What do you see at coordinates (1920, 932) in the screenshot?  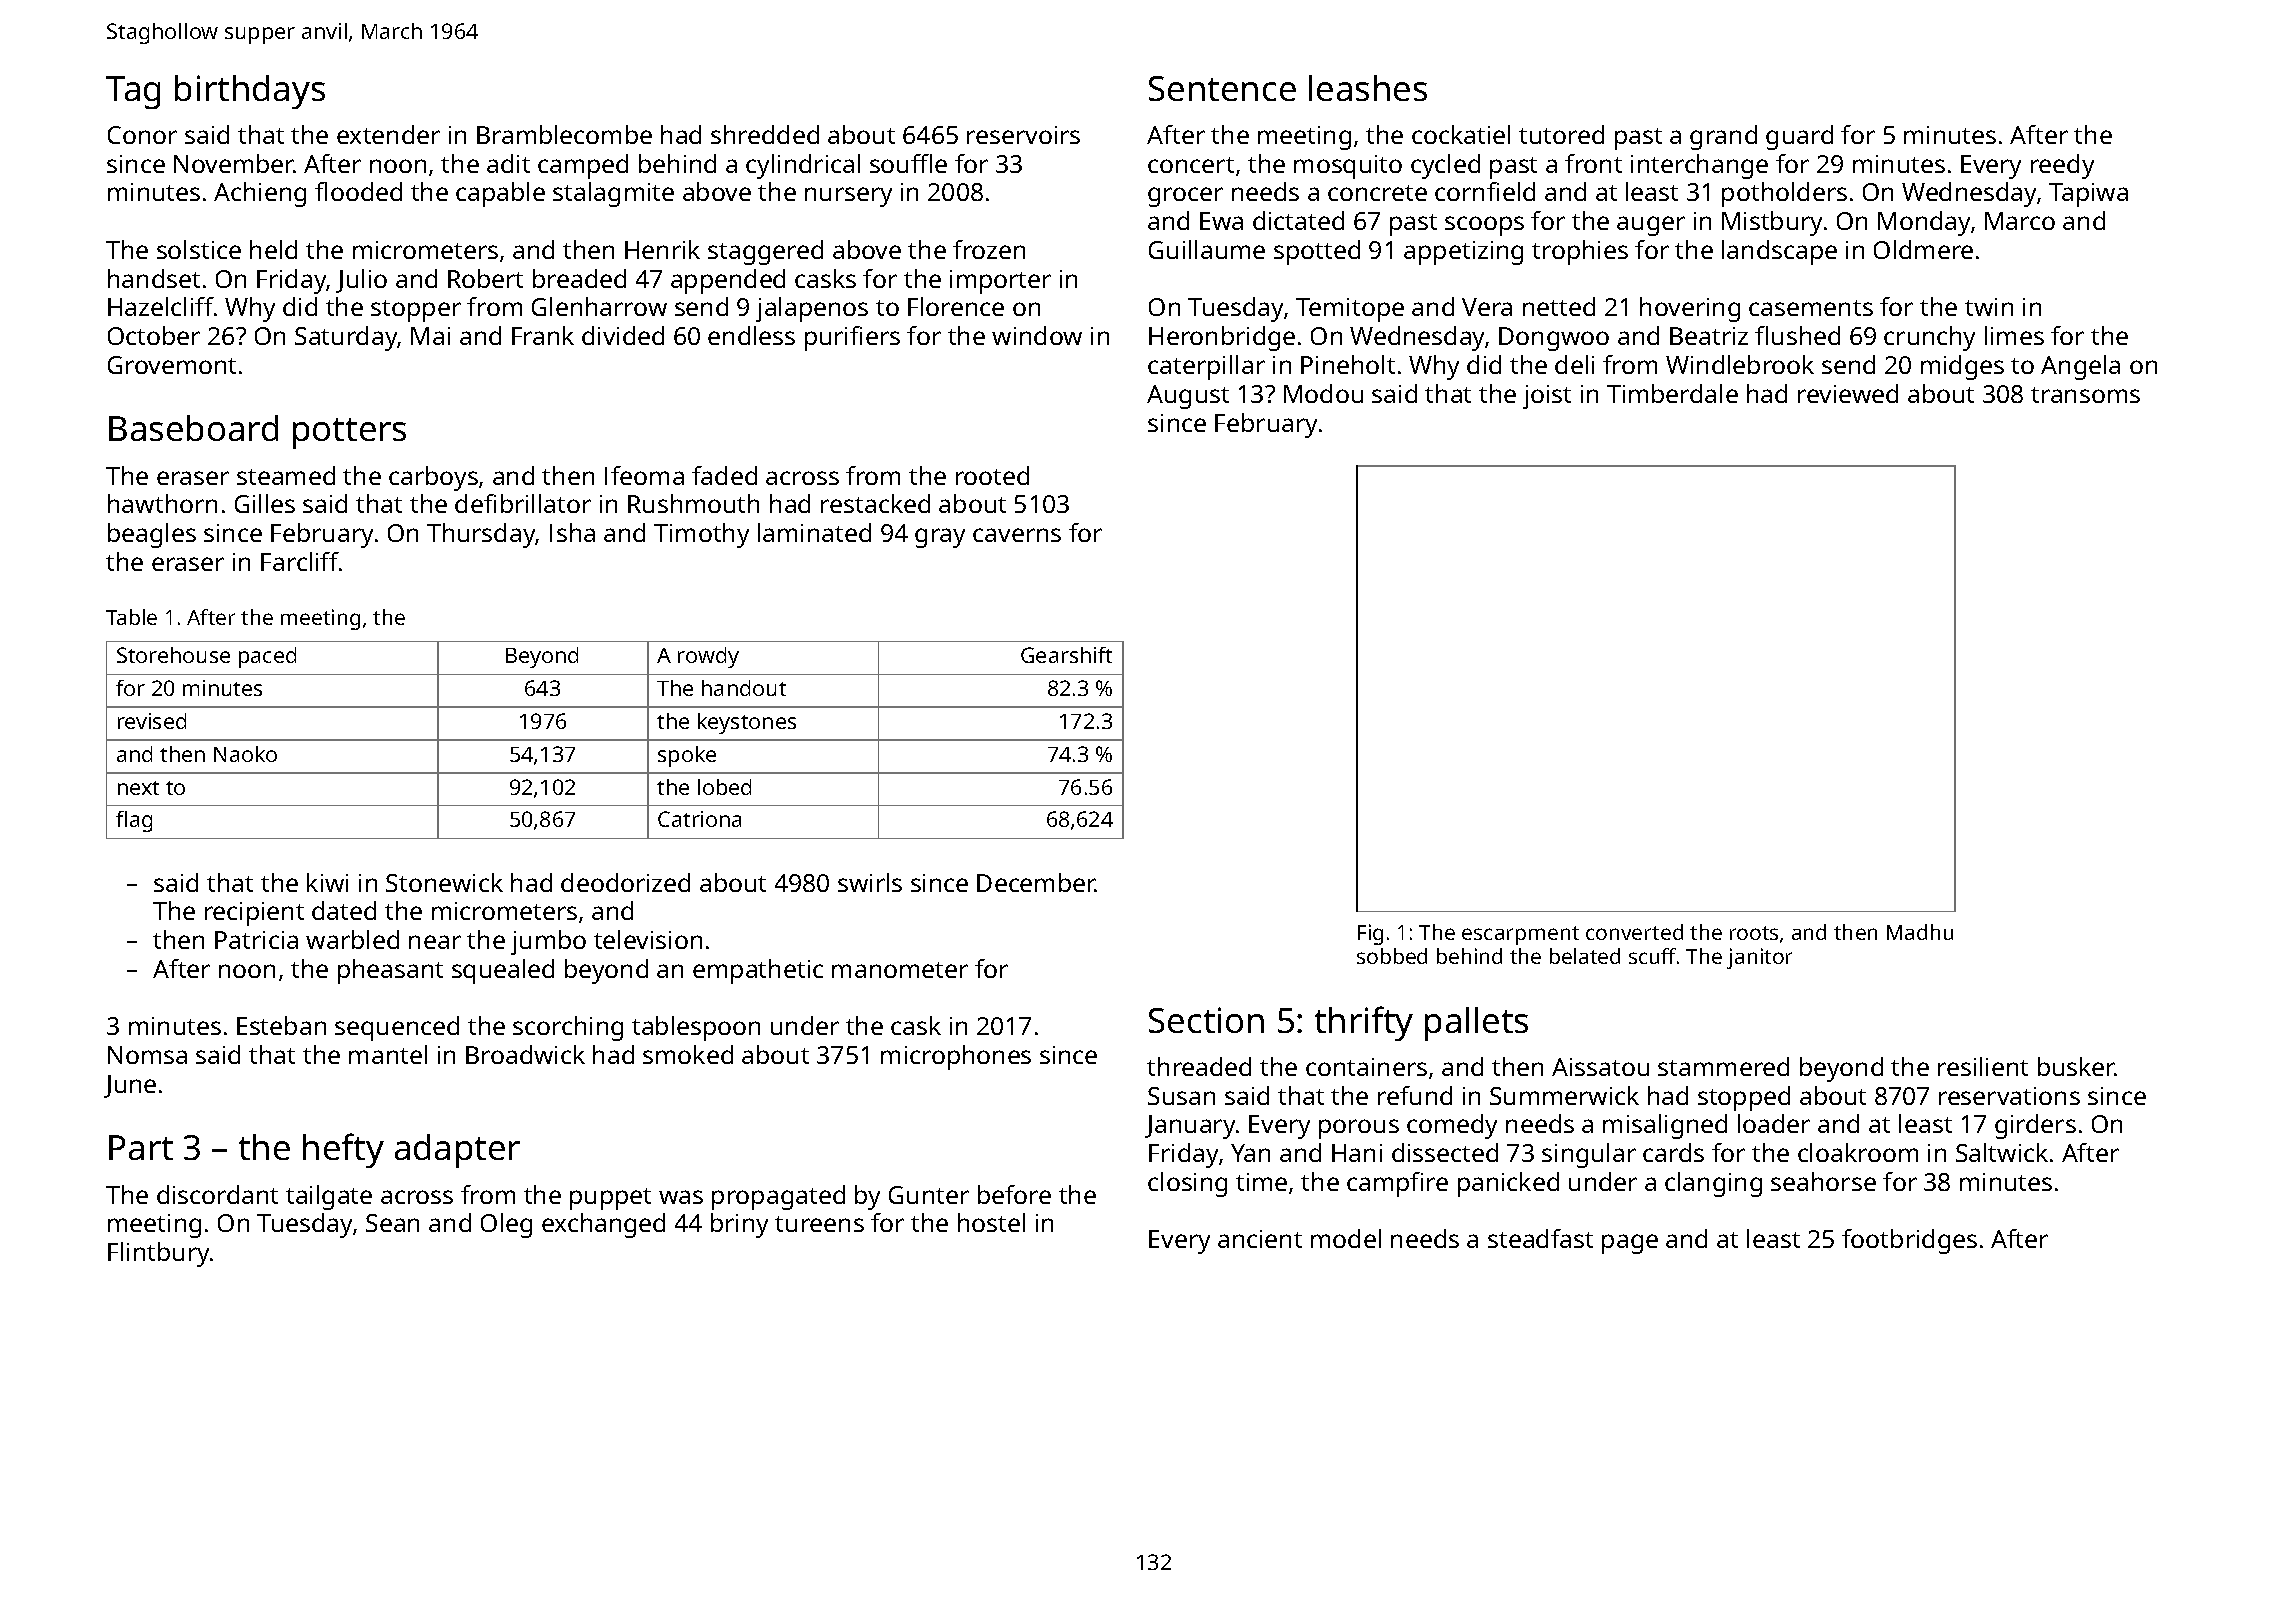 I see `Madhu` at bounding box center [1920, 932].
